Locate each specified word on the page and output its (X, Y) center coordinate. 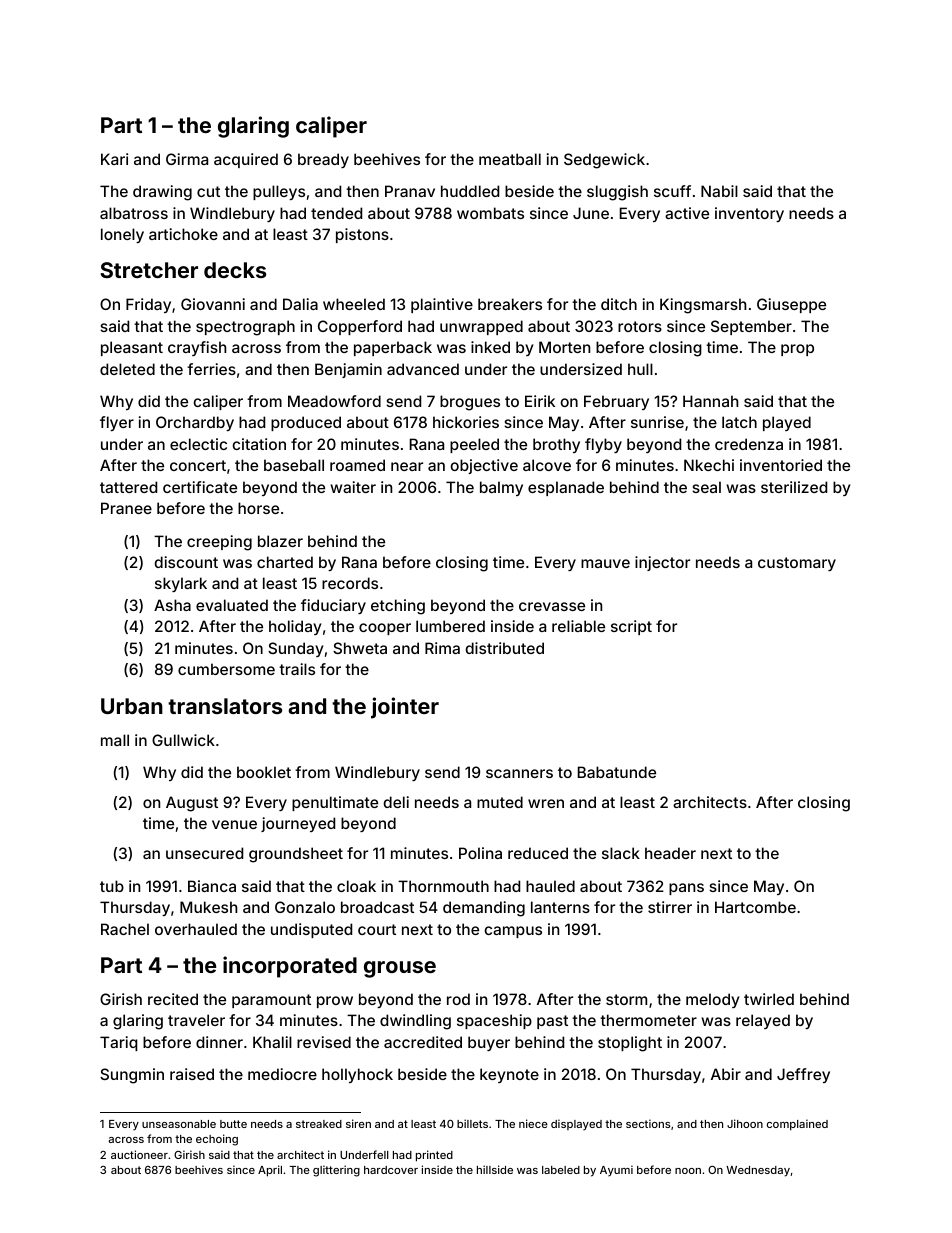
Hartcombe (755, 907)
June (591, 213)
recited (173, 999)
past (552, 1022)
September (751, 327)
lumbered (450, 626)
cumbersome (226, 669)
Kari (114, 159)
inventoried (781, 465)
